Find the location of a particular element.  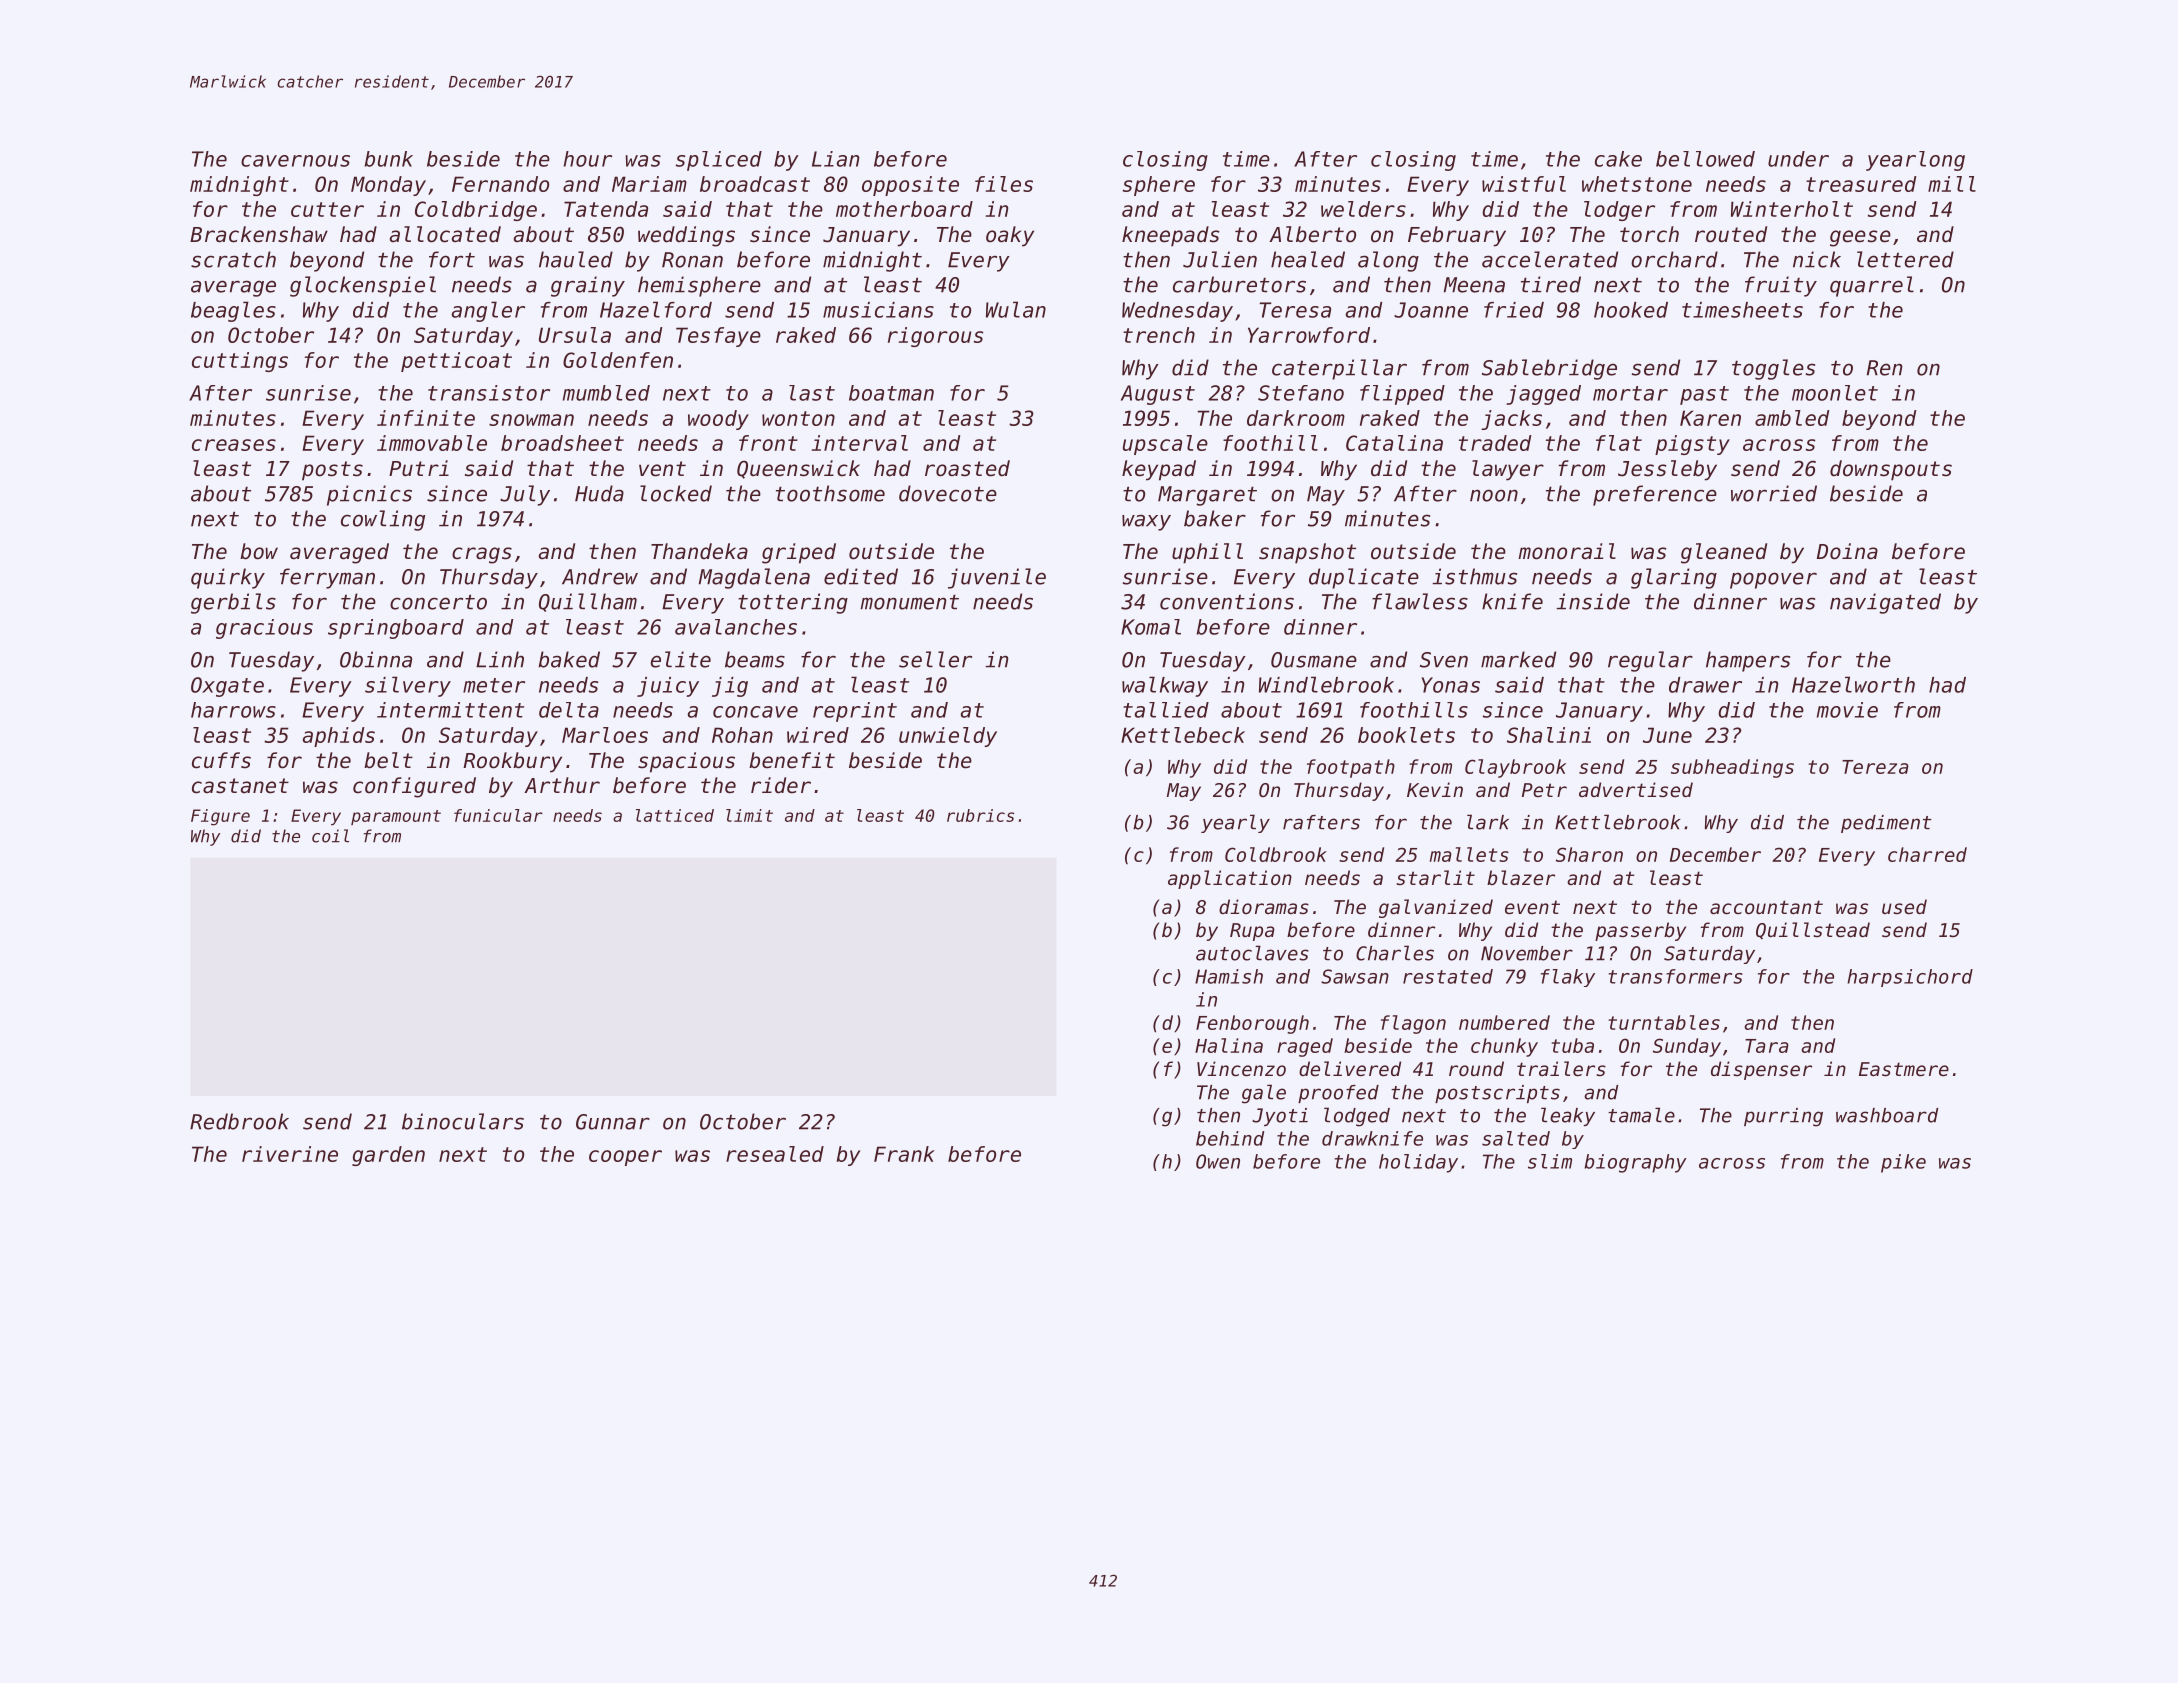

ferryman is located at coordinates (327, 578).
